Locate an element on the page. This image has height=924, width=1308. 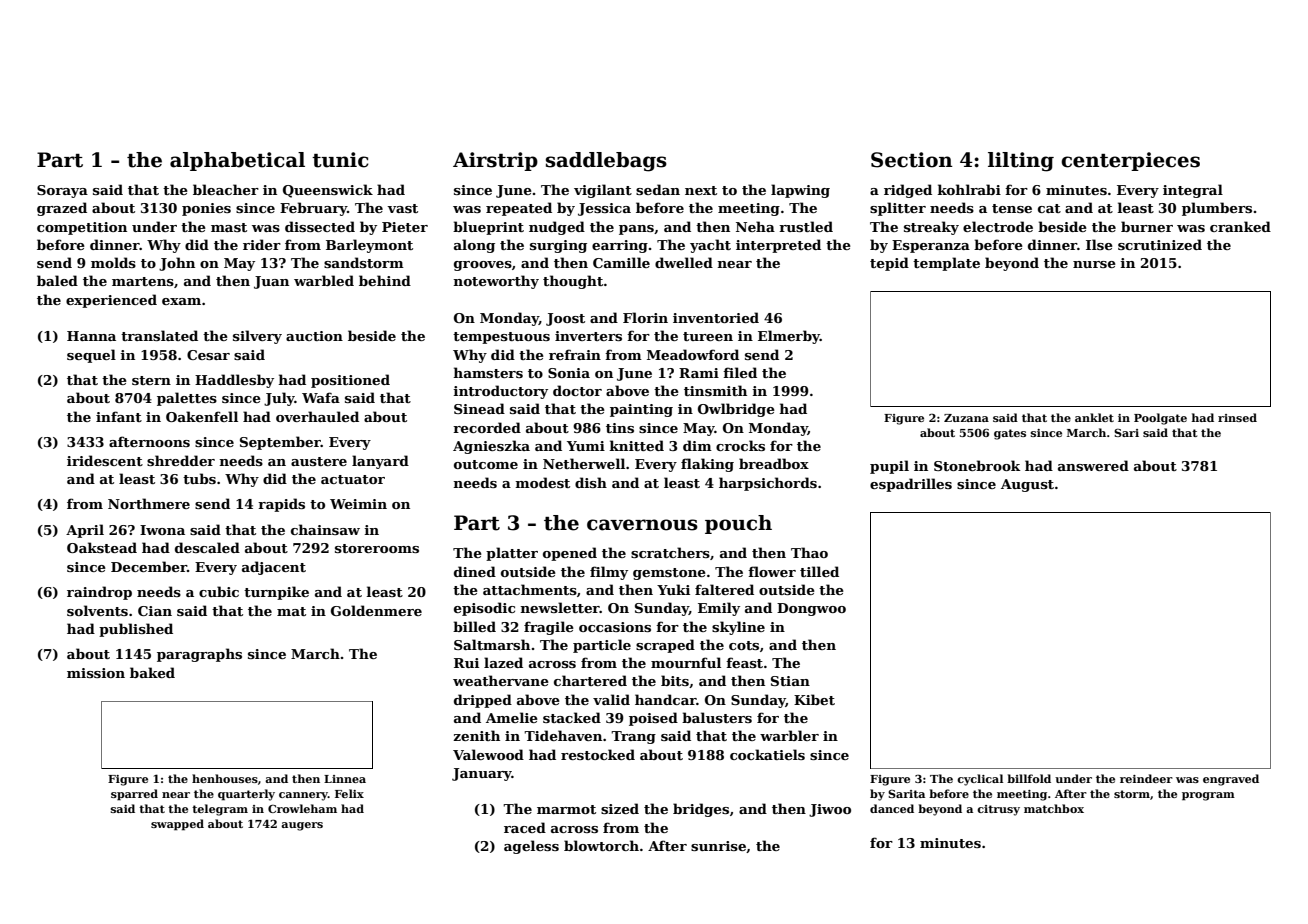
published is located at coordinates (136, 630).
